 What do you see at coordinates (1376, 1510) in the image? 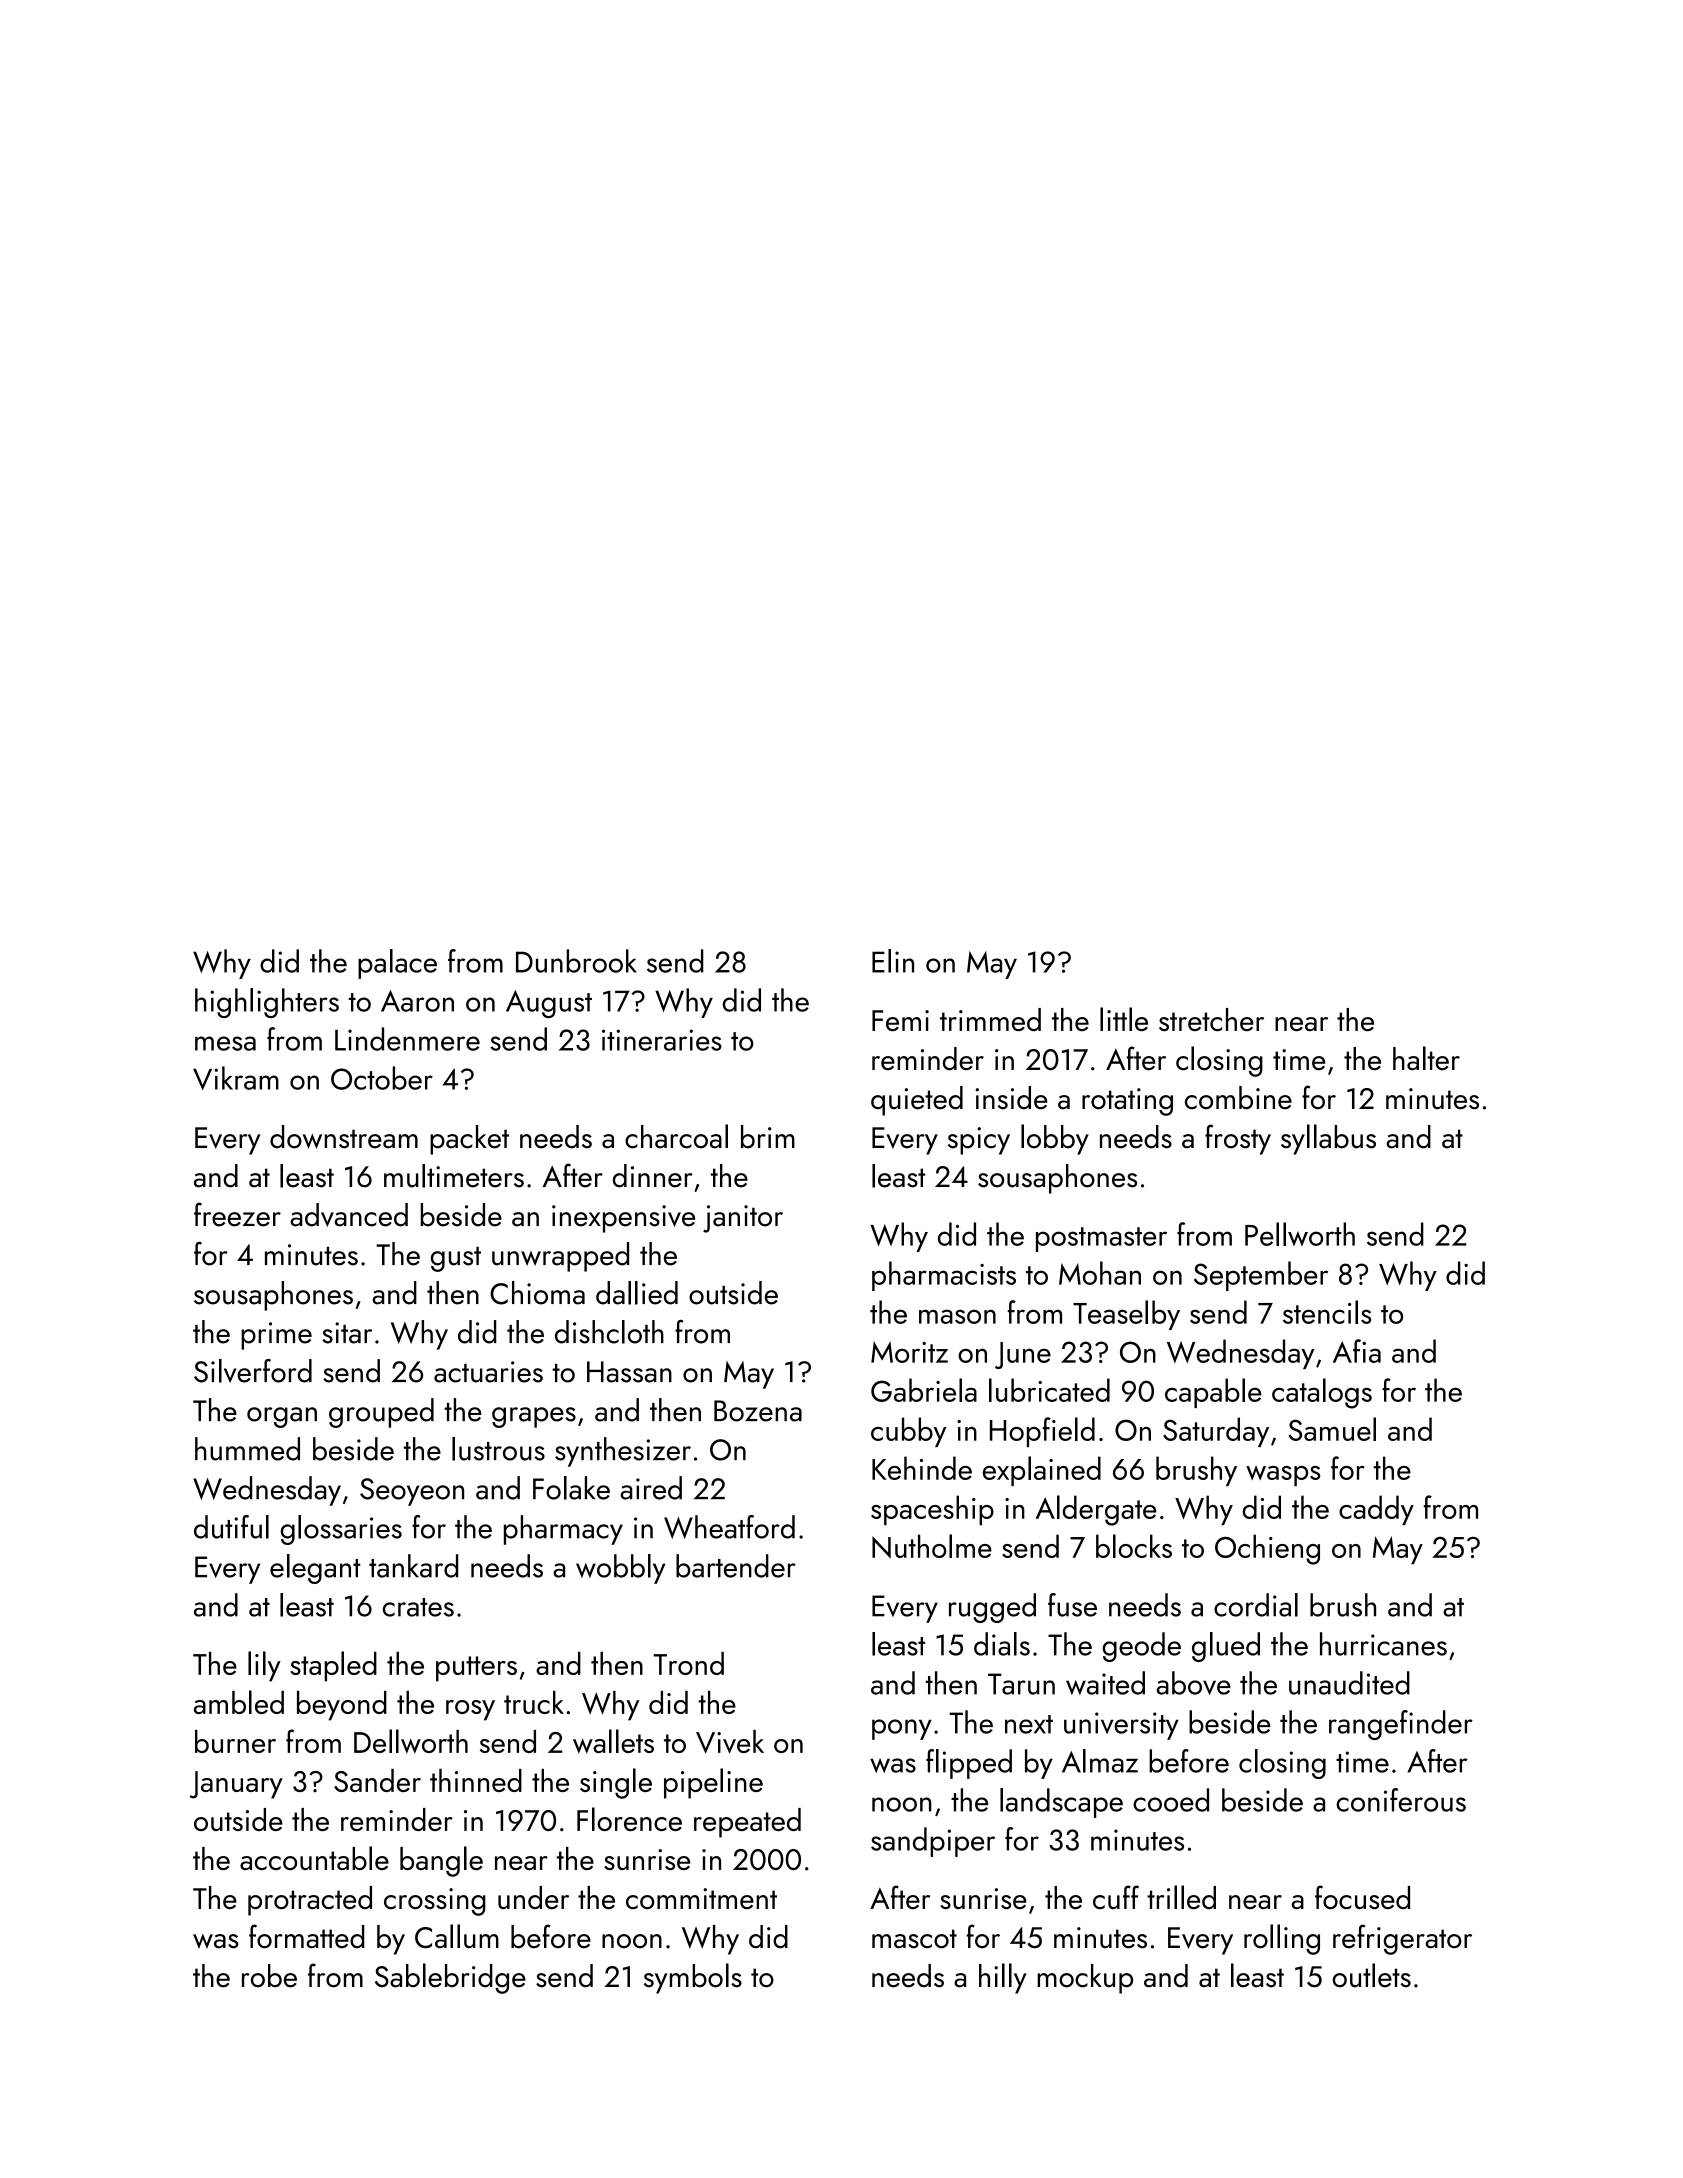
I see `caddy` at bounding box center [1376, 1510].
